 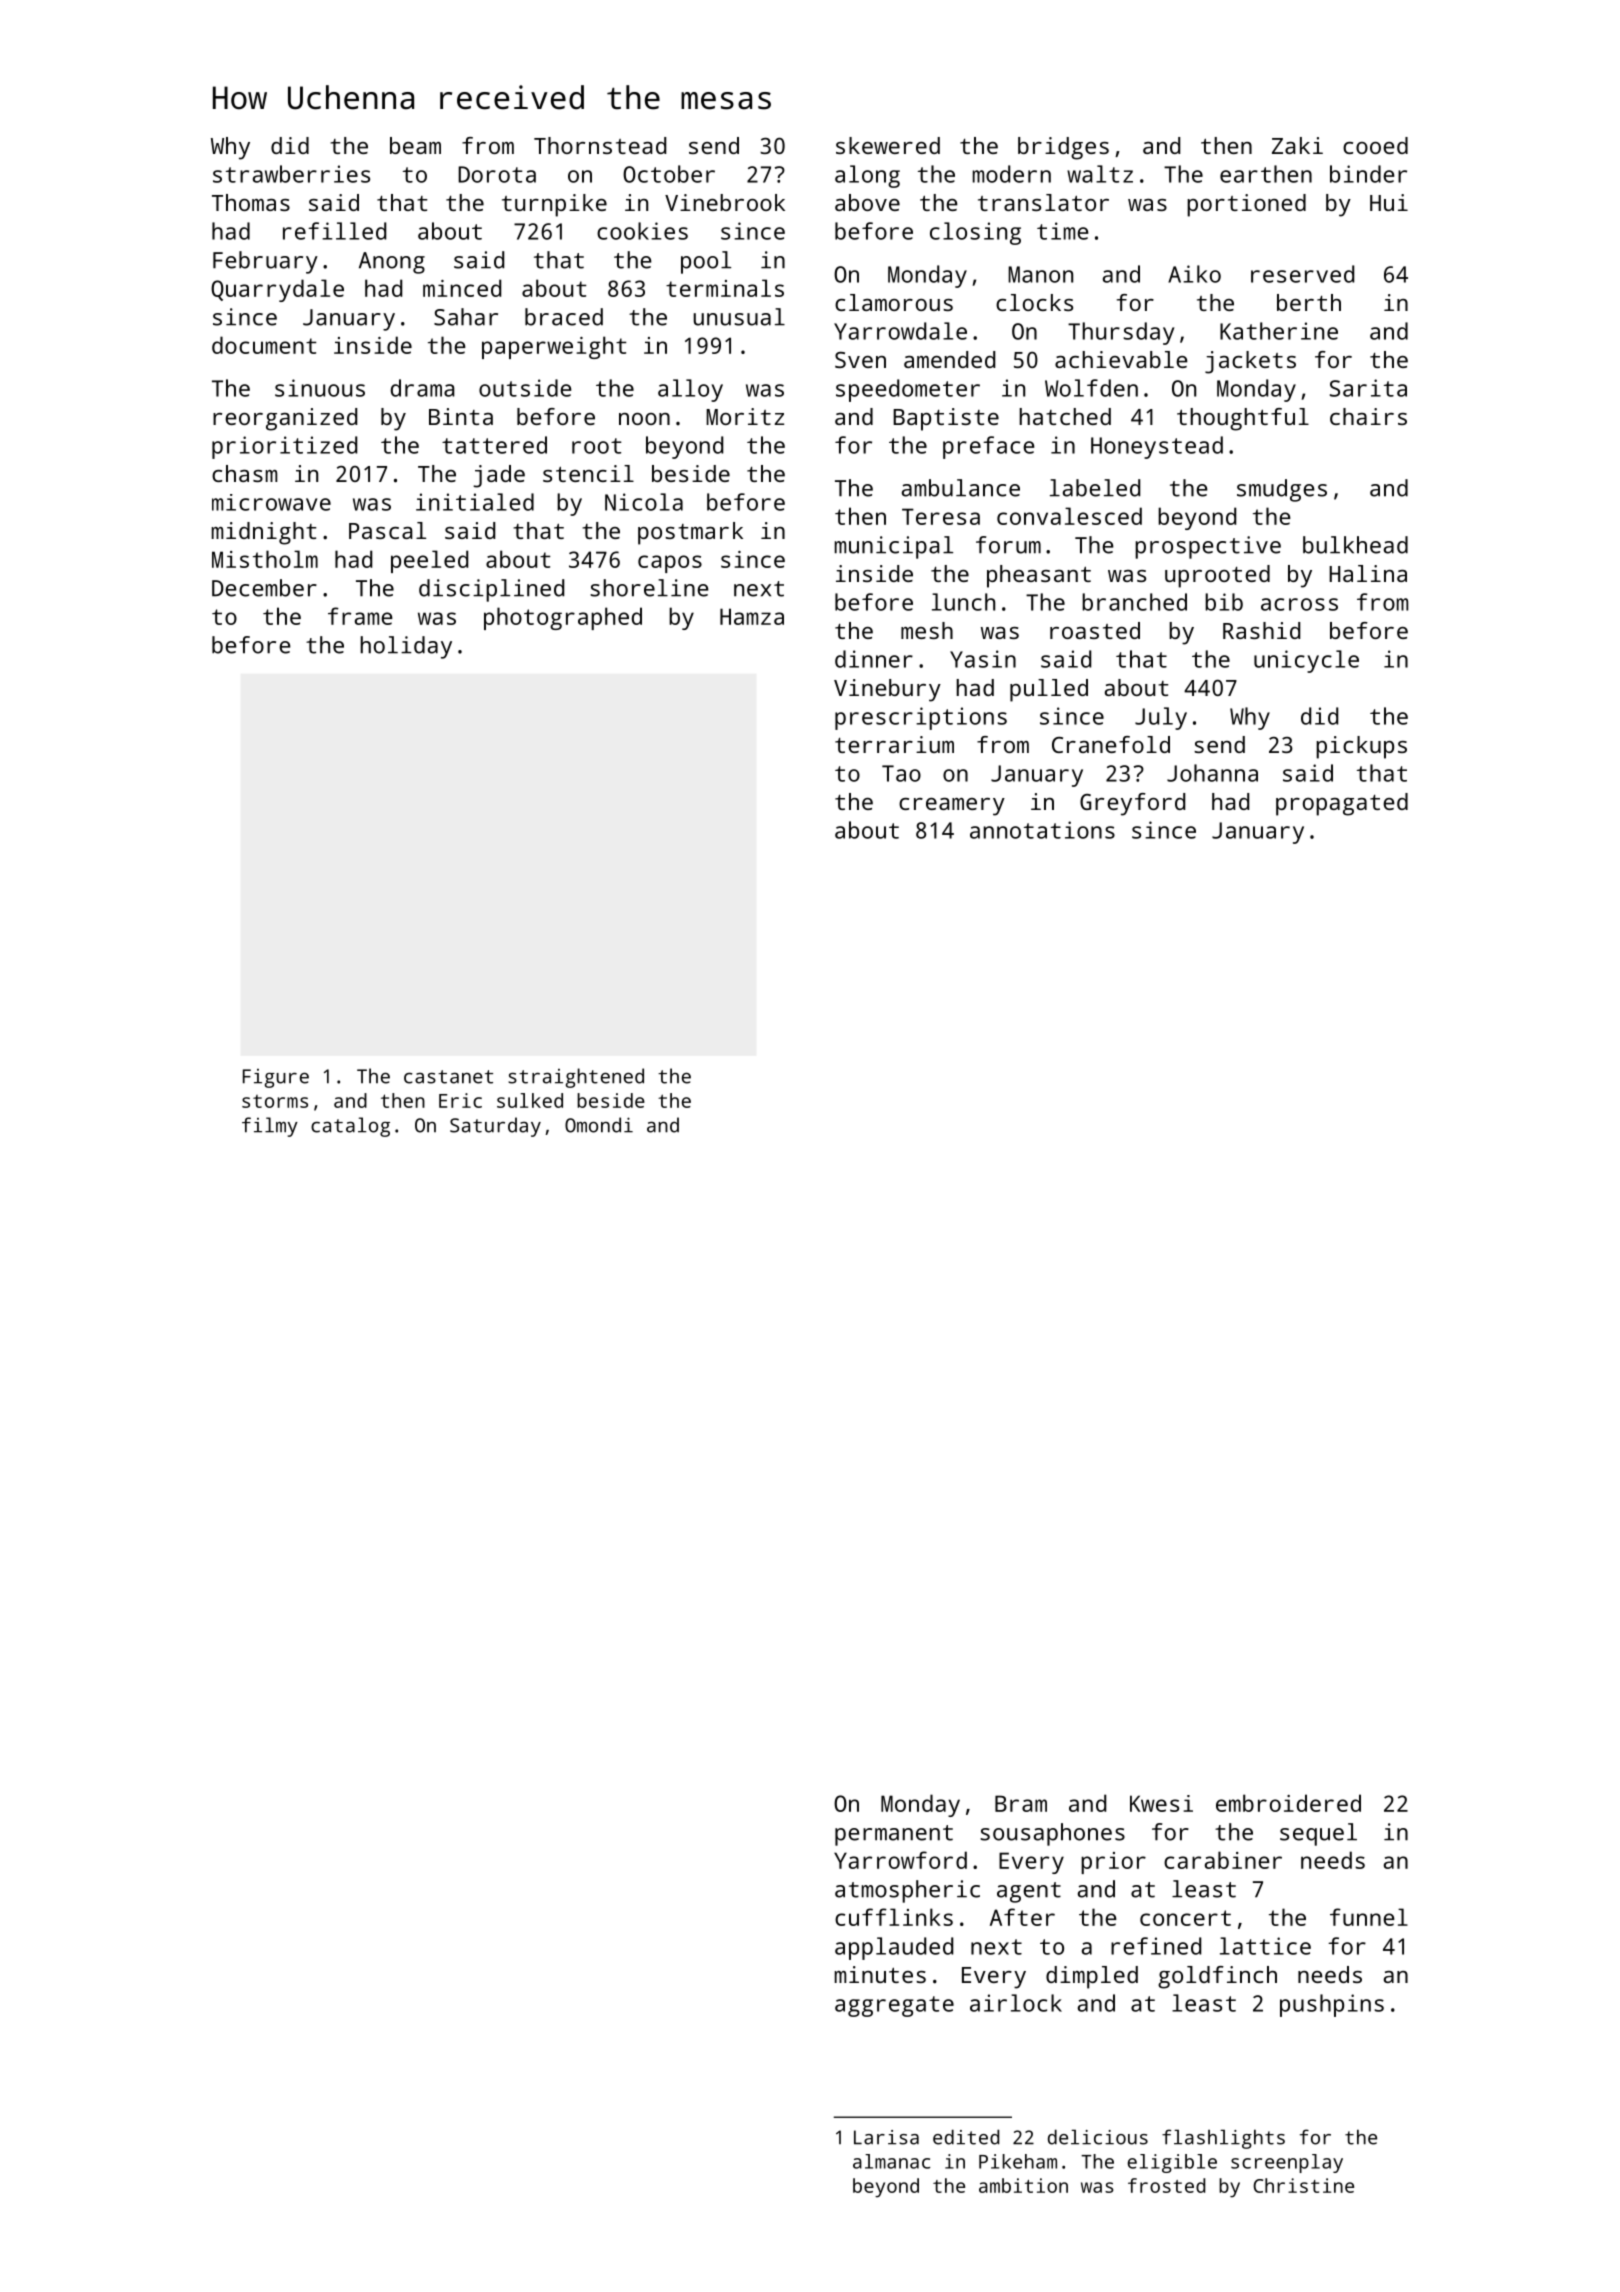 What do you see at coordinates (1021, 1803) in the image?
I see `Bram` at bounding box center [1021, 1803].
